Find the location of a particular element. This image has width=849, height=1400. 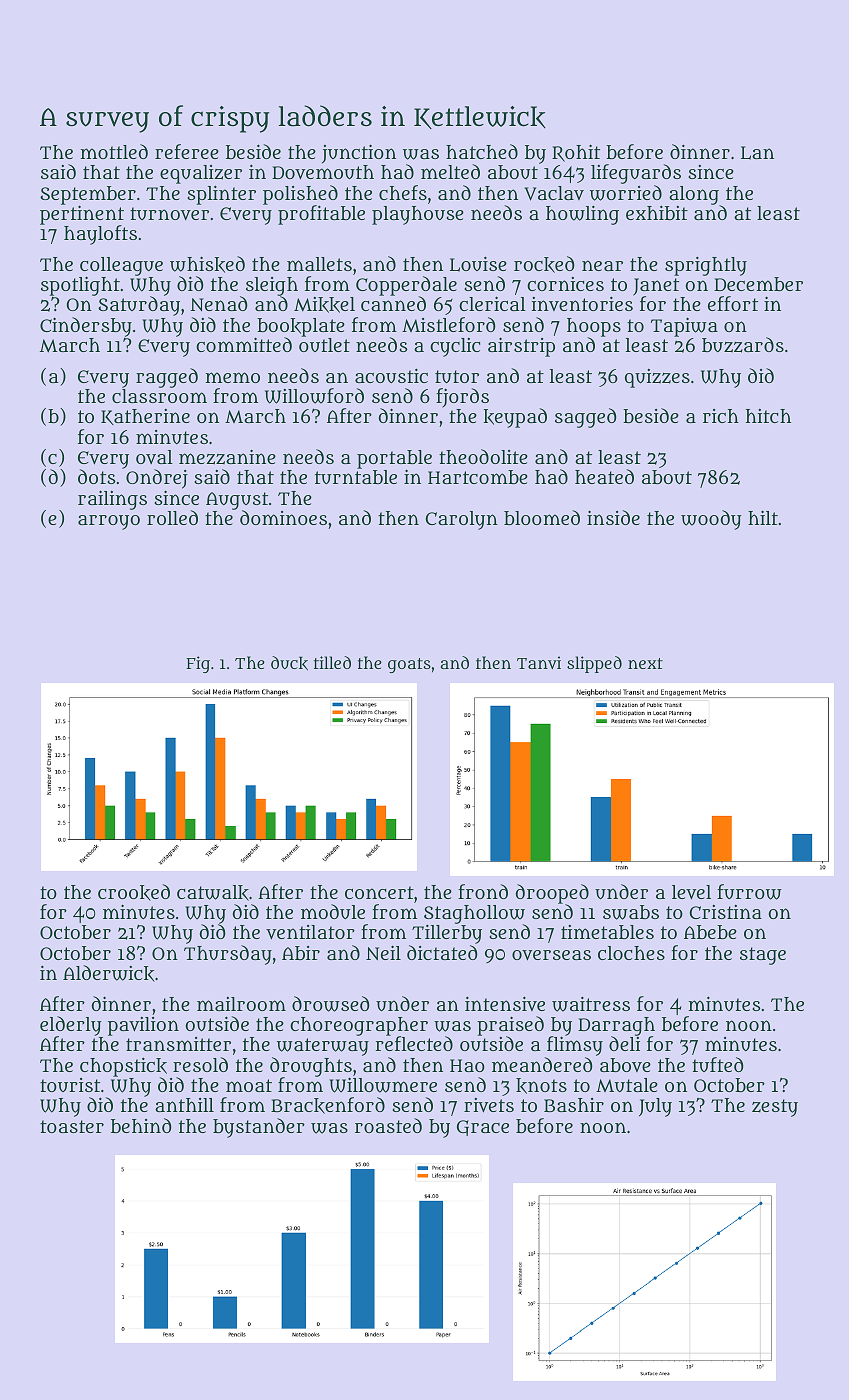

hoops is located at coordinates (594, 327).
